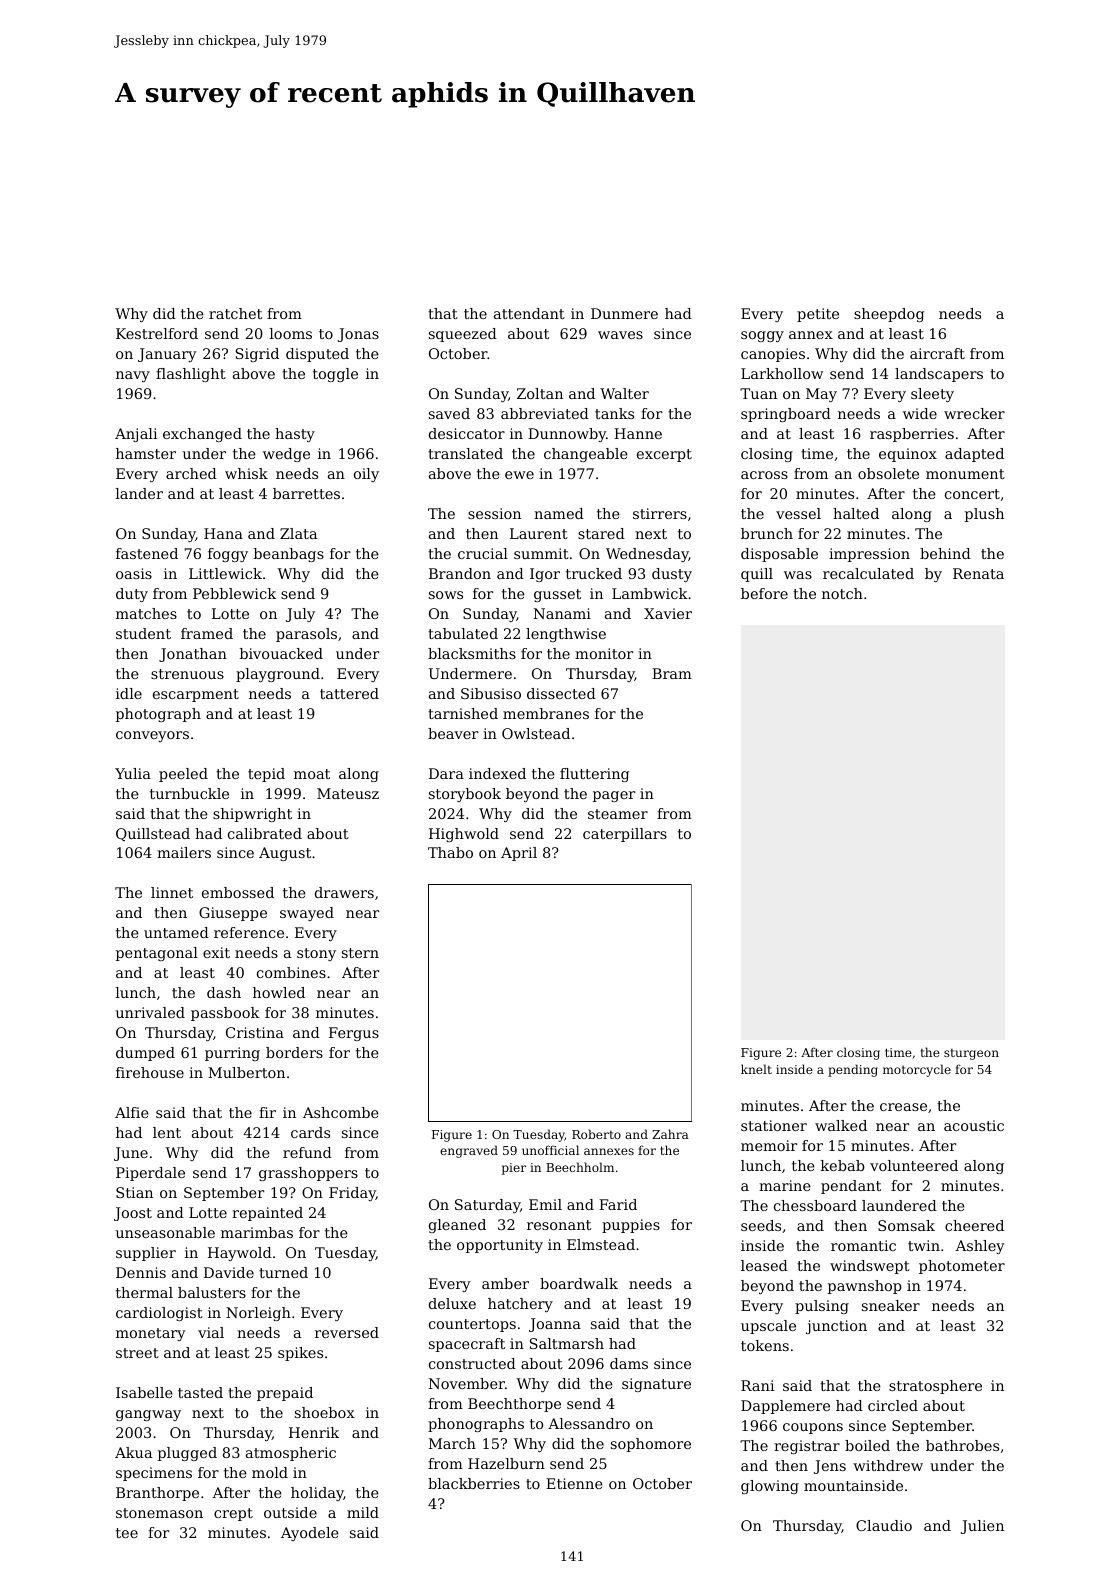 The image size is (1120, 1584). What do you see at coordinates (889, 315) in the document?
I see `sheepdog` at bounding box center [889, 315].
